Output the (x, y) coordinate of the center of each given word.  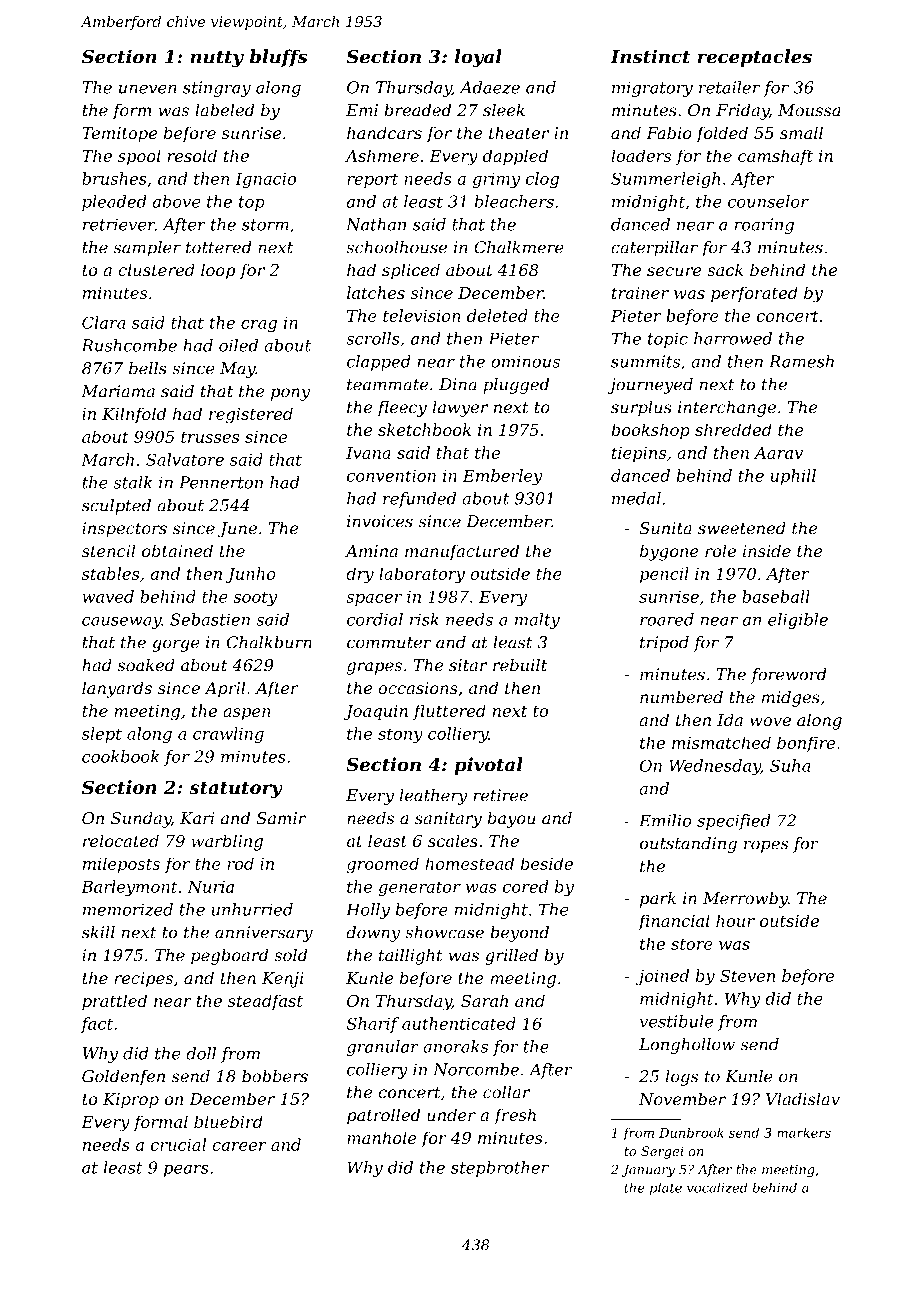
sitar (468, 665)
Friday (742, 111)
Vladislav (803, 1099)
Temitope (119, 135)
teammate (387, 385)
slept (102, 735)
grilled (511, 956)
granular (383, 1048)
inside (767, 550)
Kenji (283, 980)
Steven (747, 975)
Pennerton (221, 482)
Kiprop (131, 1101)
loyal (478, 58)
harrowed (733, 338)
